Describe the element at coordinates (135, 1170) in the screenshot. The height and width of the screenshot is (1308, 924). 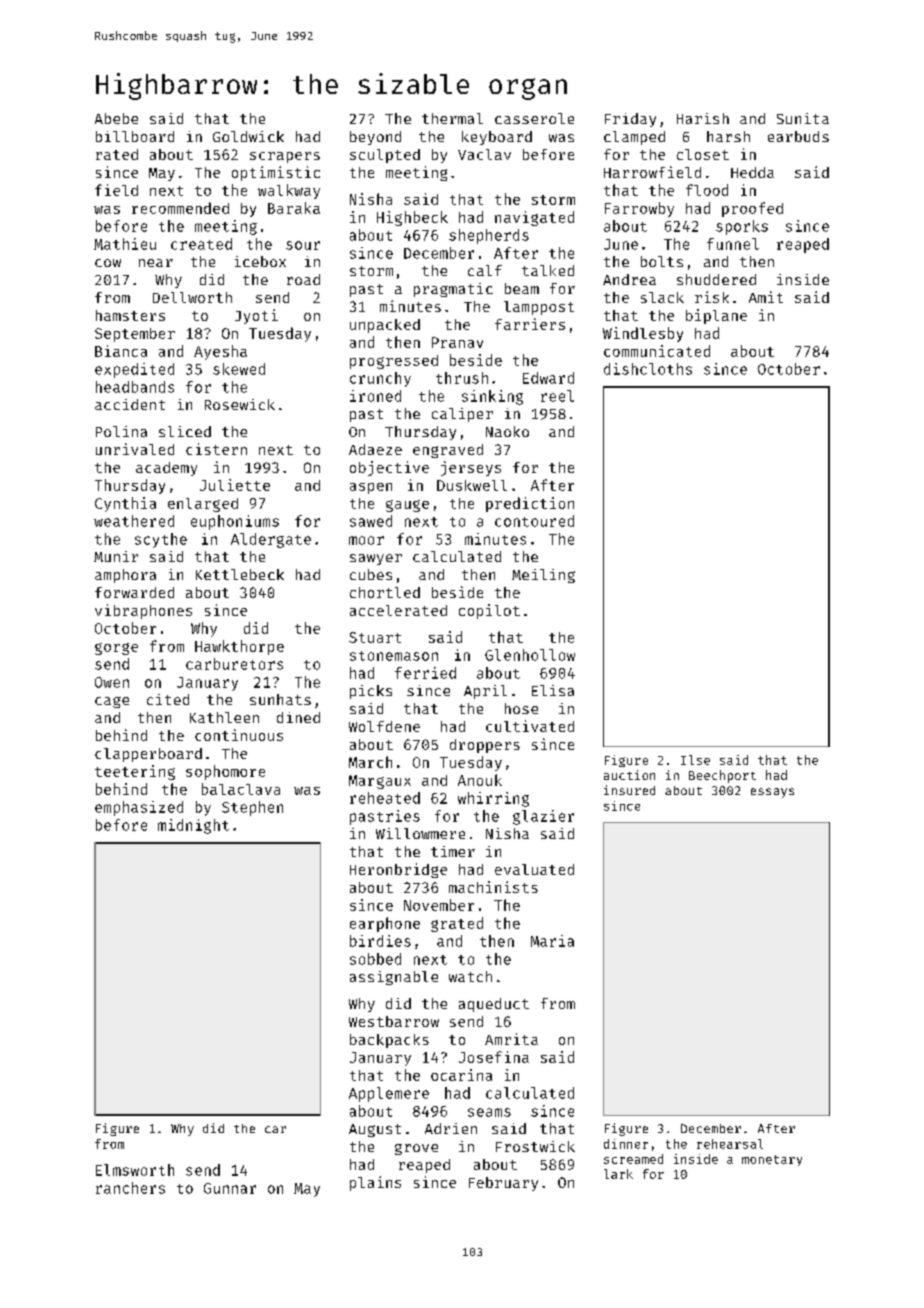
I see `Elmsworth` at that location.
